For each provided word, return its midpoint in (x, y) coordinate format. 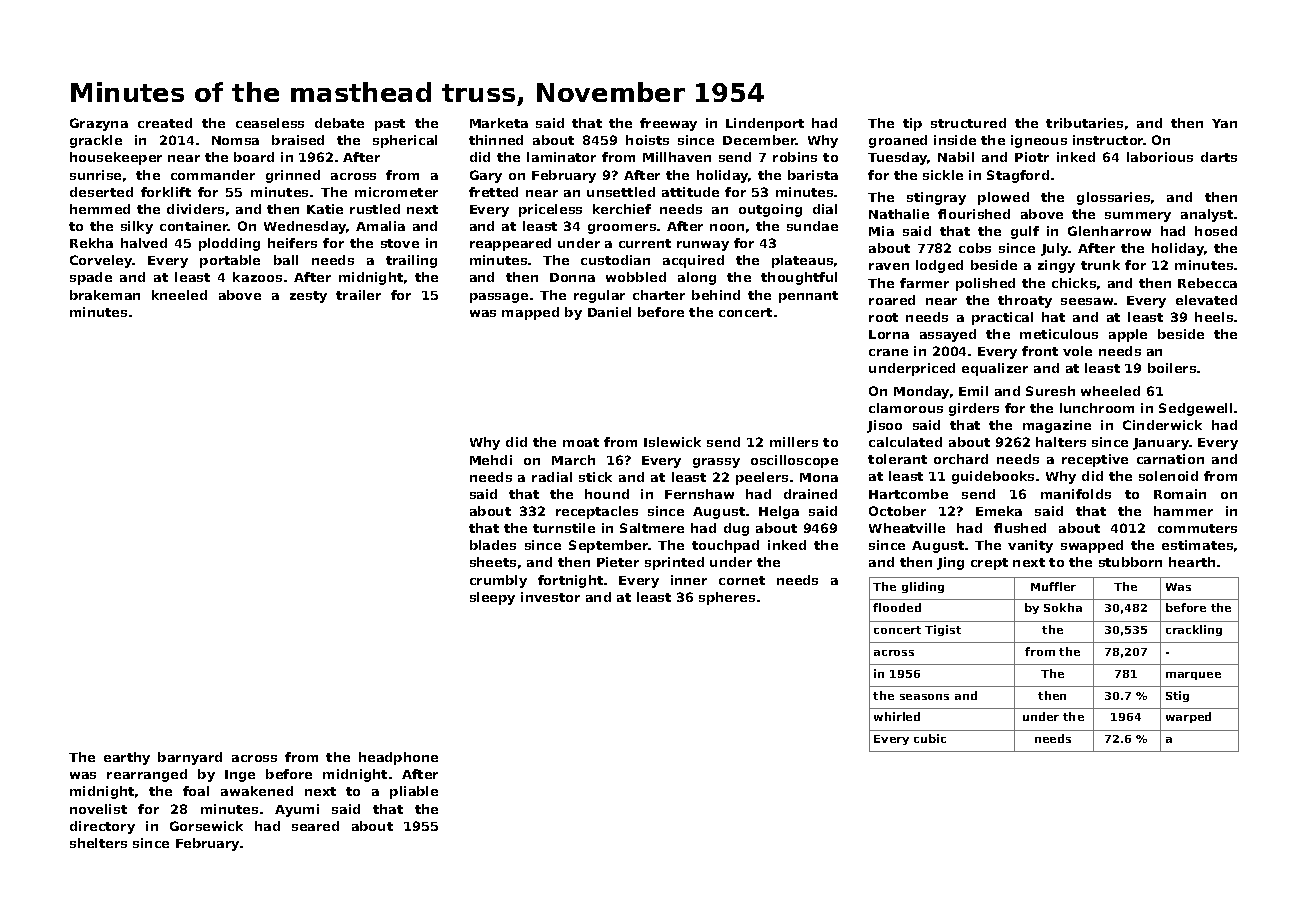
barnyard (190, 758)
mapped (530, 313)
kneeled (179, 295)
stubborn (1130, 562)
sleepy (492, 598)
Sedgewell (1195, 409)
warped (1188, 717)
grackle (96, 141)
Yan (1224, 123)
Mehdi (491, 460)
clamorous (906, 408)
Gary (486, 176)
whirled (897, 716)
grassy (716, 463)
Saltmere (652, 528)
